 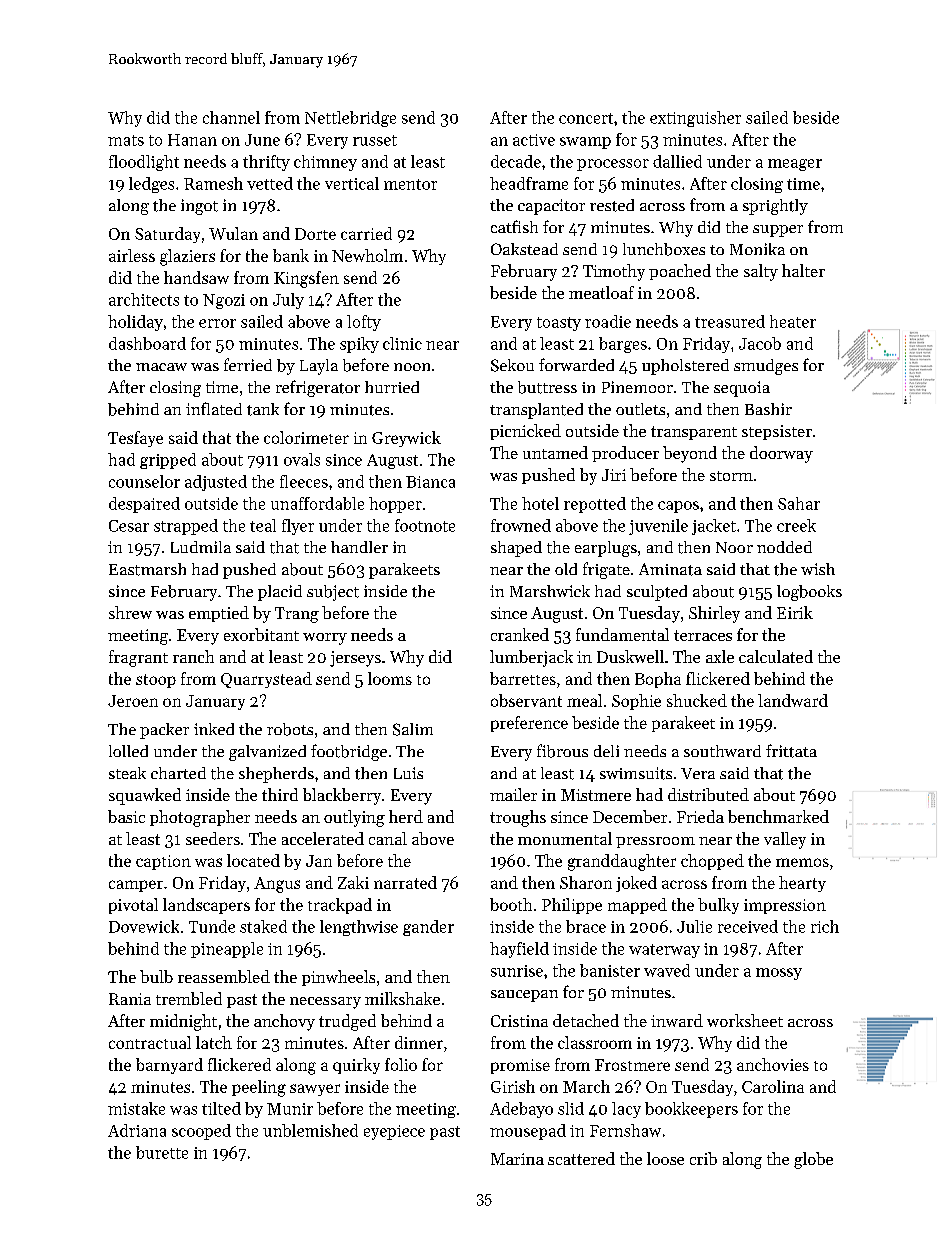 What do you see at coordinates (584, 700) in the document?
I see `meal` at bounding box center [584, 700].
